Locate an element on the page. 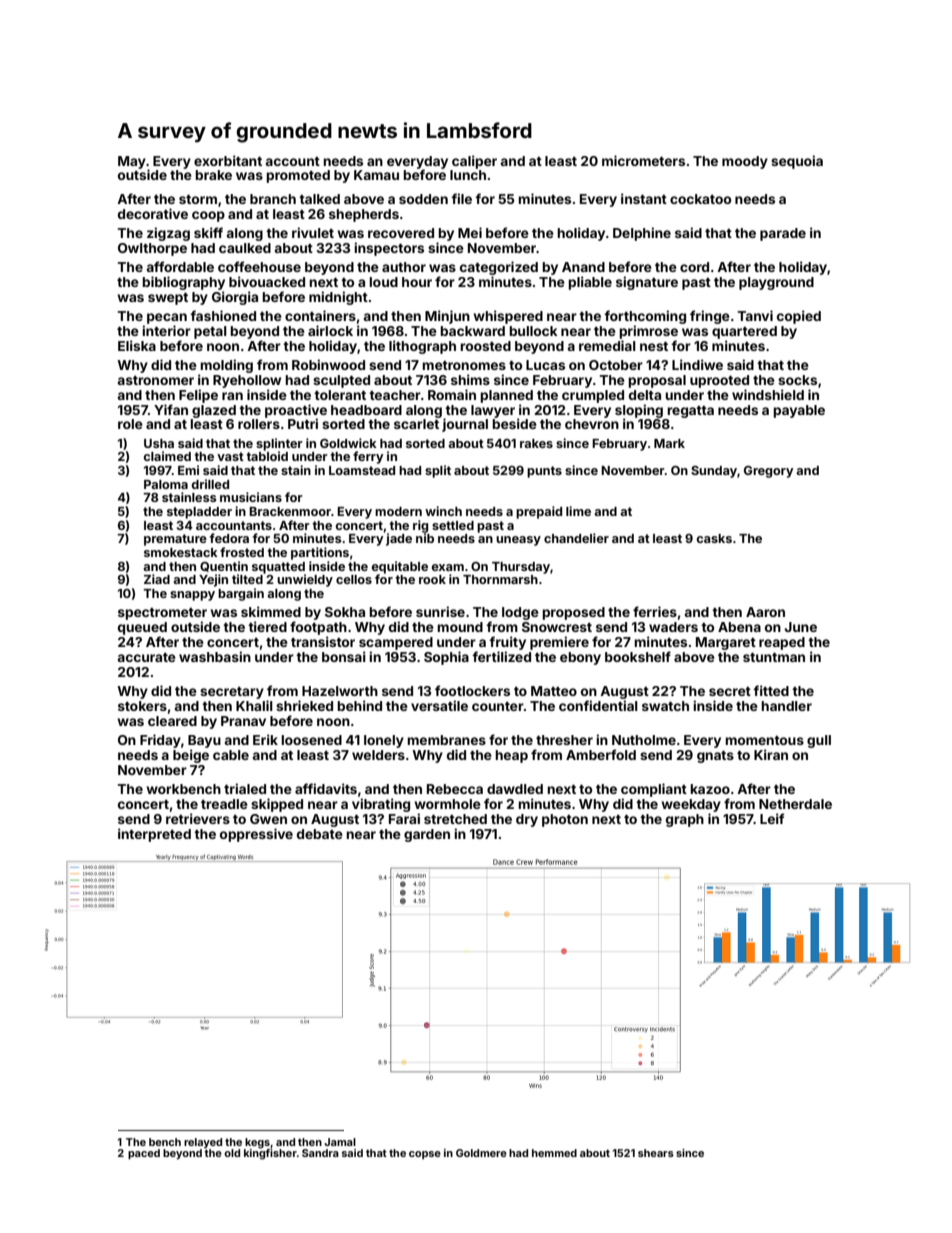 This image has width=952, height=1233. kazoo is located at coordinates (710, 789).
